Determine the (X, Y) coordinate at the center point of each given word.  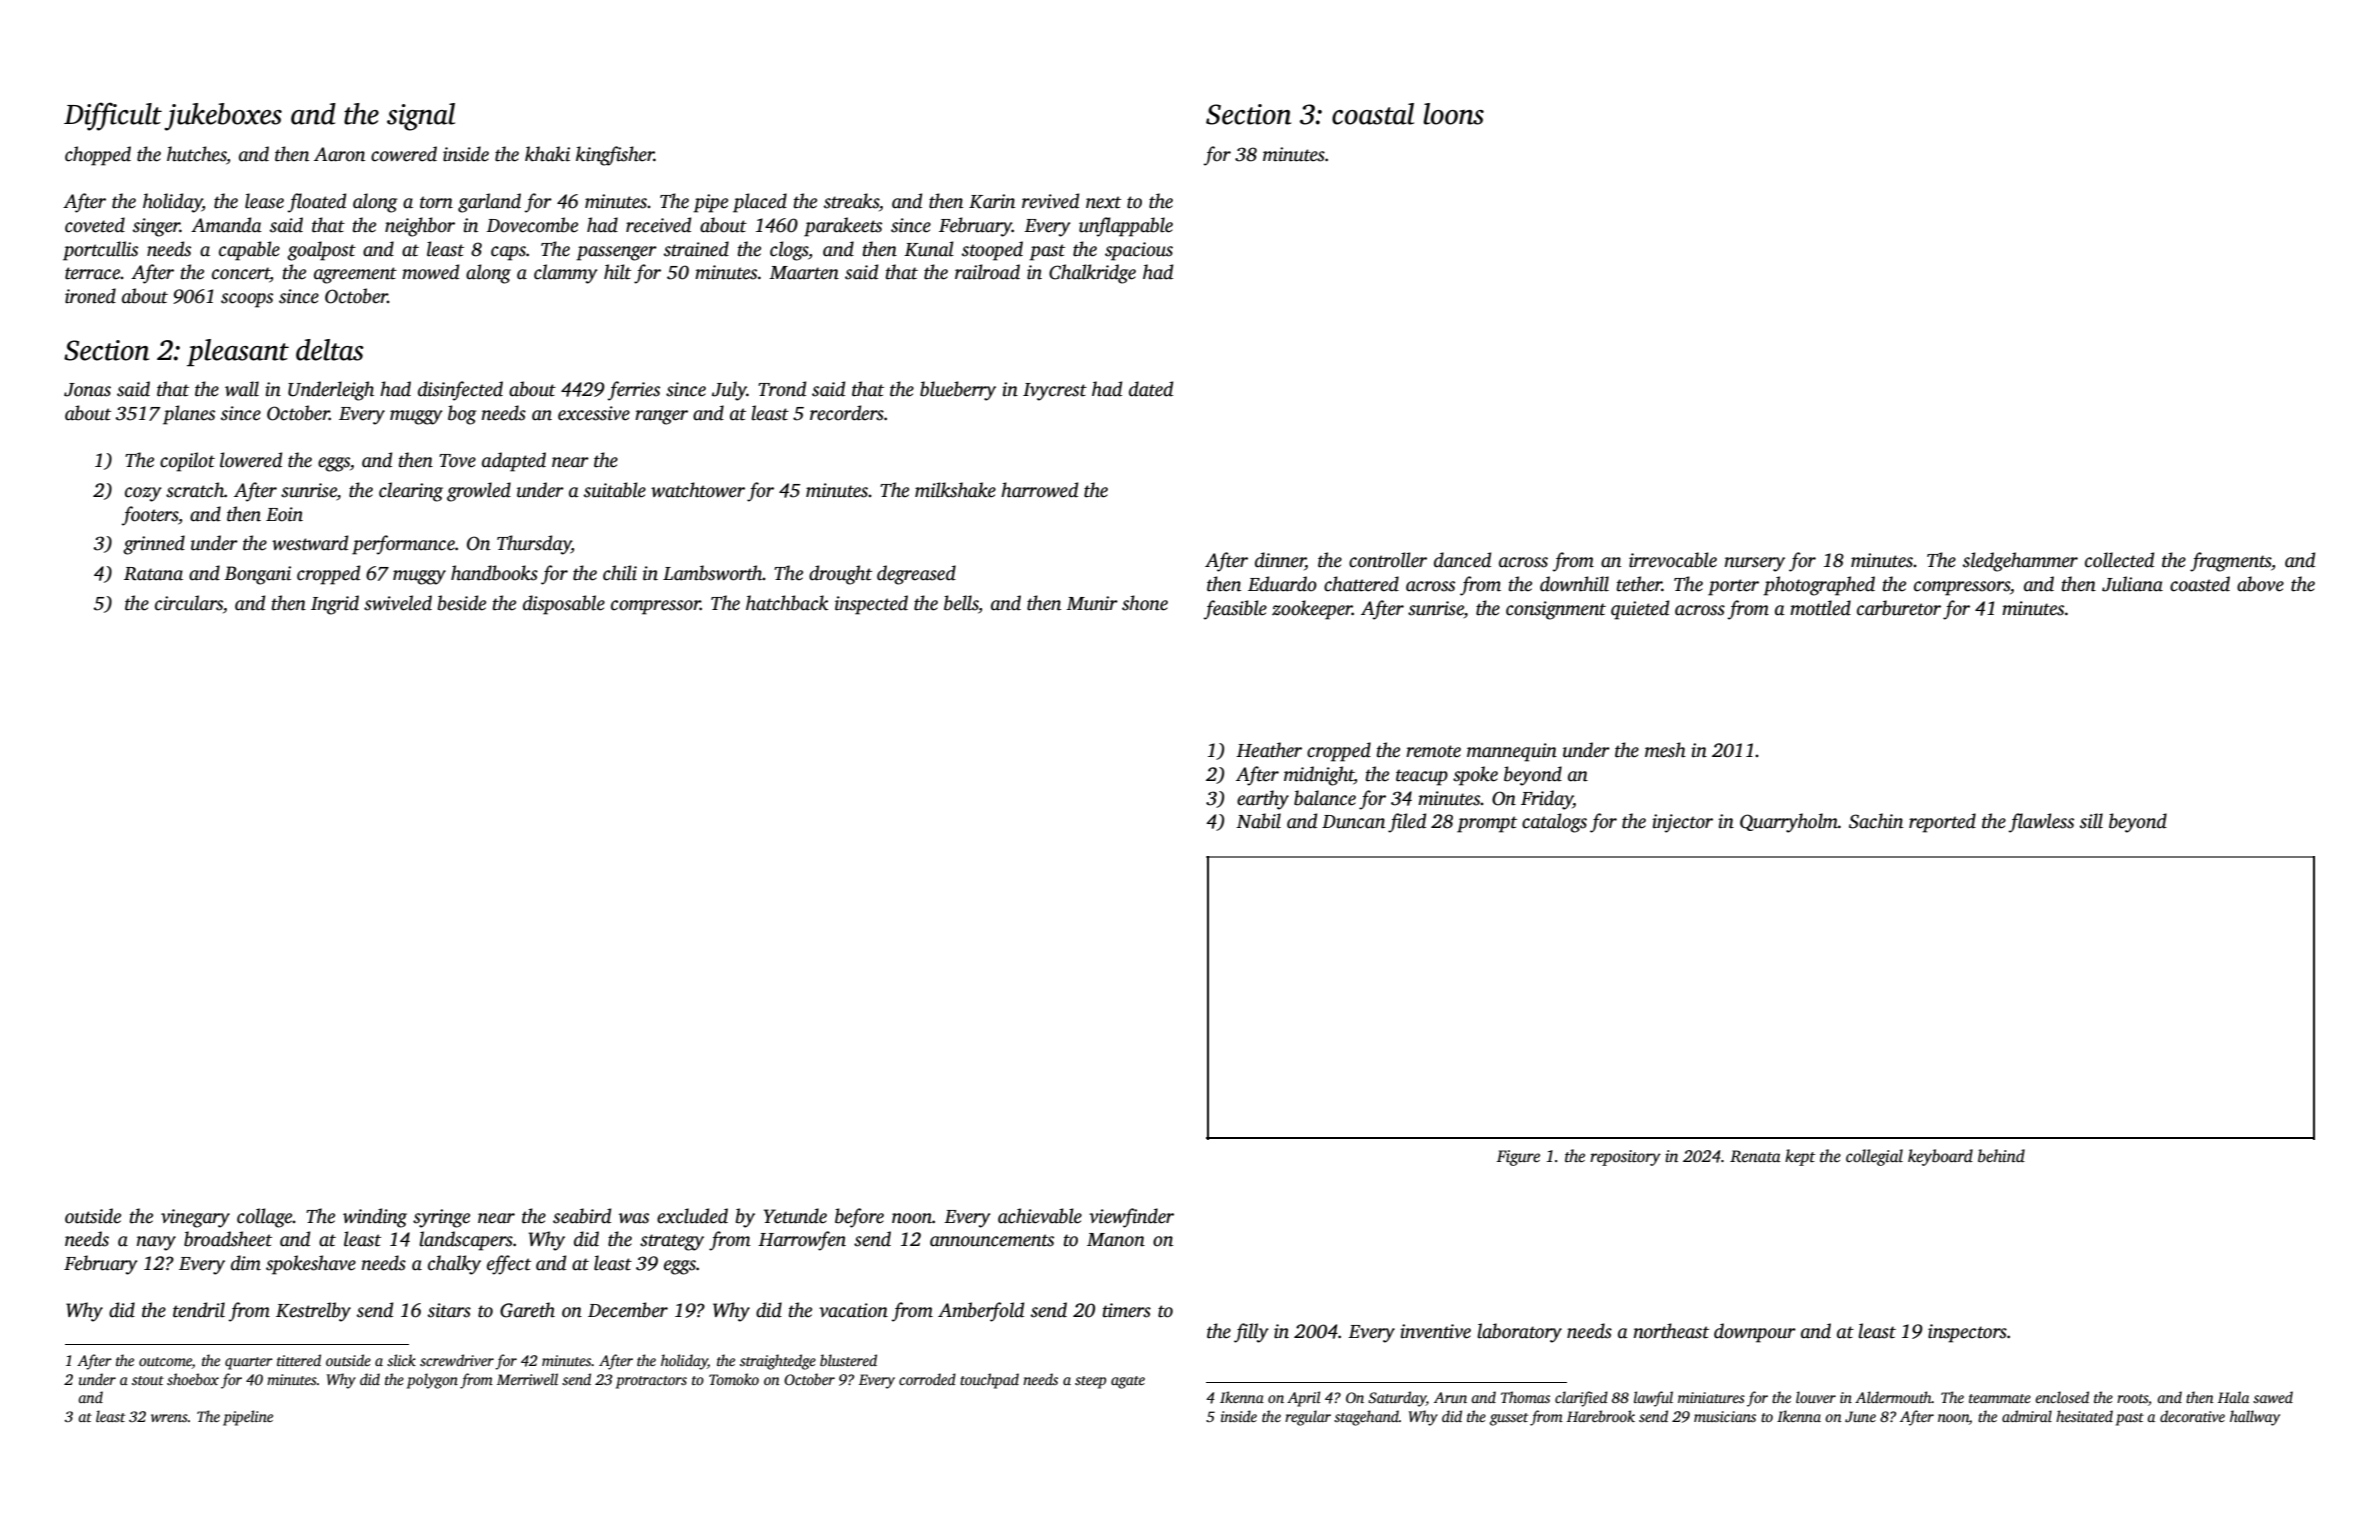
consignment (1556, 610)
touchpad (989, 1381)
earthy (1263, 800)
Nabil (1258, 821)
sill (2091, 821)
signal (421, 117)
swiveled (398, 603)
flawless (2041, 823)
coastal (1373, 114)
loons (1453, 114)
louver (1816, 1397)
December (628, 1310)
